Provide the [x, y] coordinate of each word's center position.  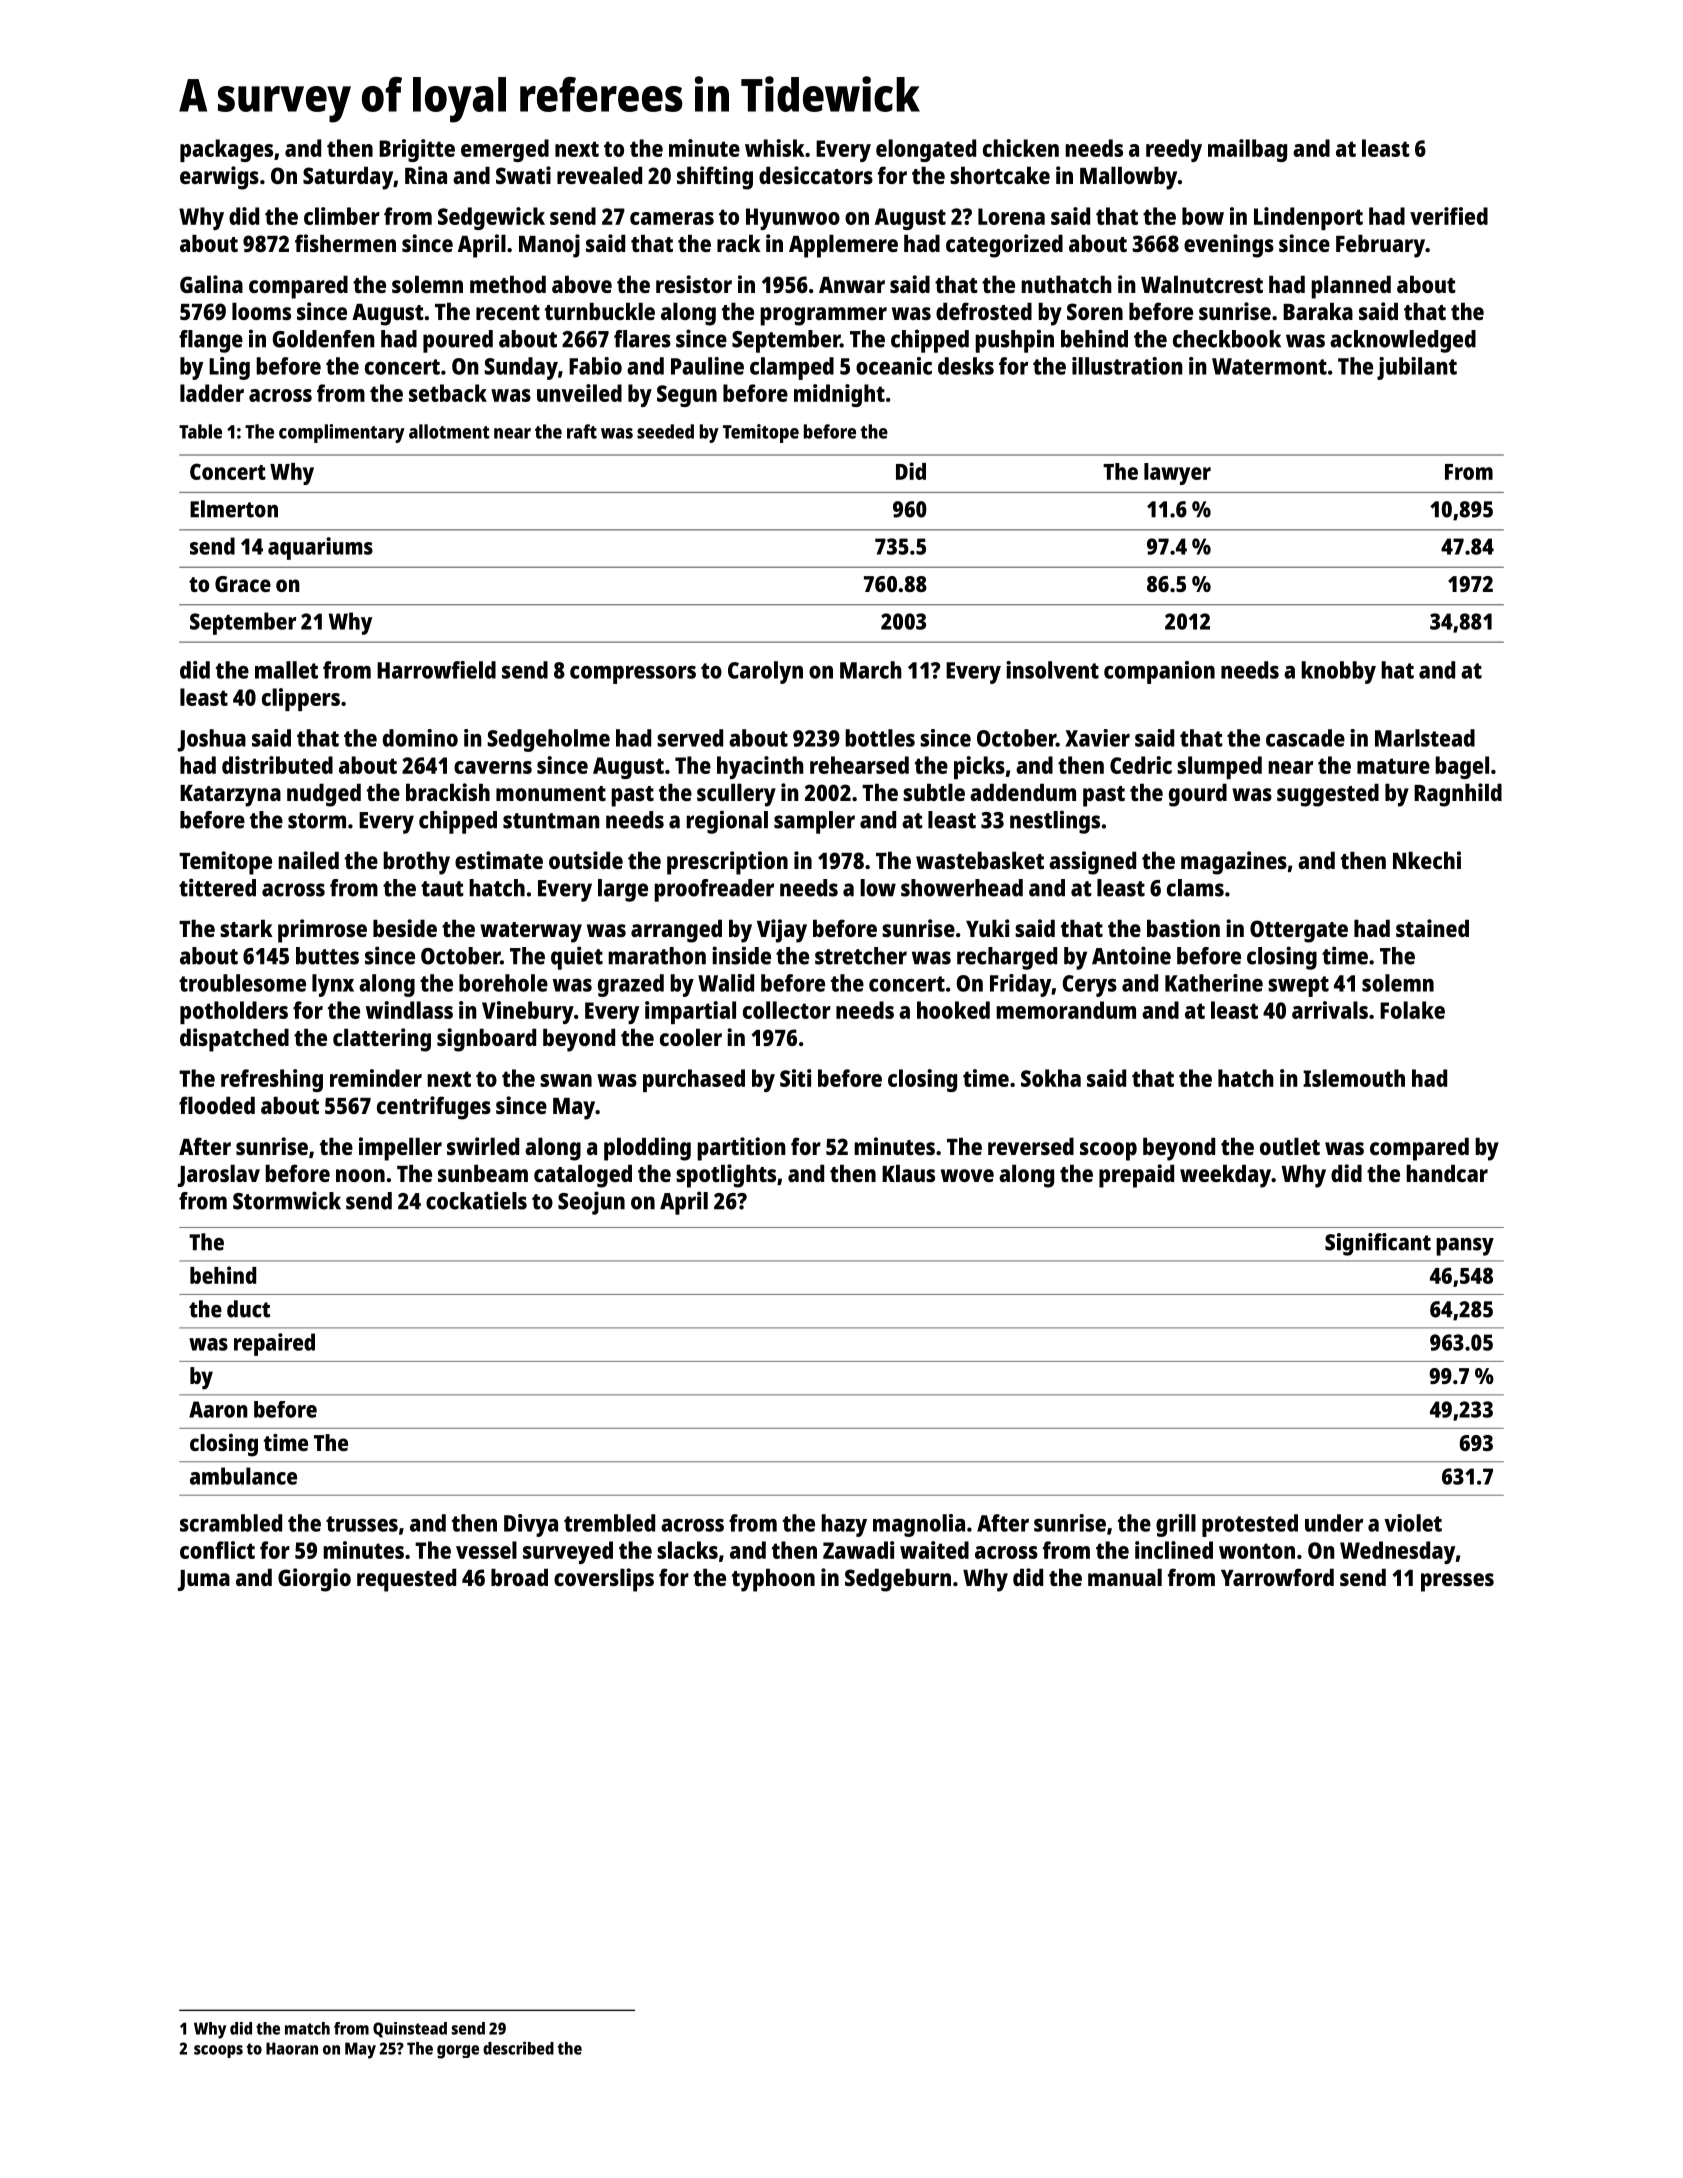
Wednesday [1397, 1552]
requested [406, 1580]
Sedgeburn [898, 1580]
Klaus [908, 1173]
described [518, 2048]
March [871, 670]
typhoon [773, 1580]
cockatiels [476, 1200]
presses [1457, 1582]
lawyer [1177, 474]
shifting [715, 178]
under [1334, 1523]
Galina [211, 284]
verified [1449, 216]
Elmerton [234, 509]
